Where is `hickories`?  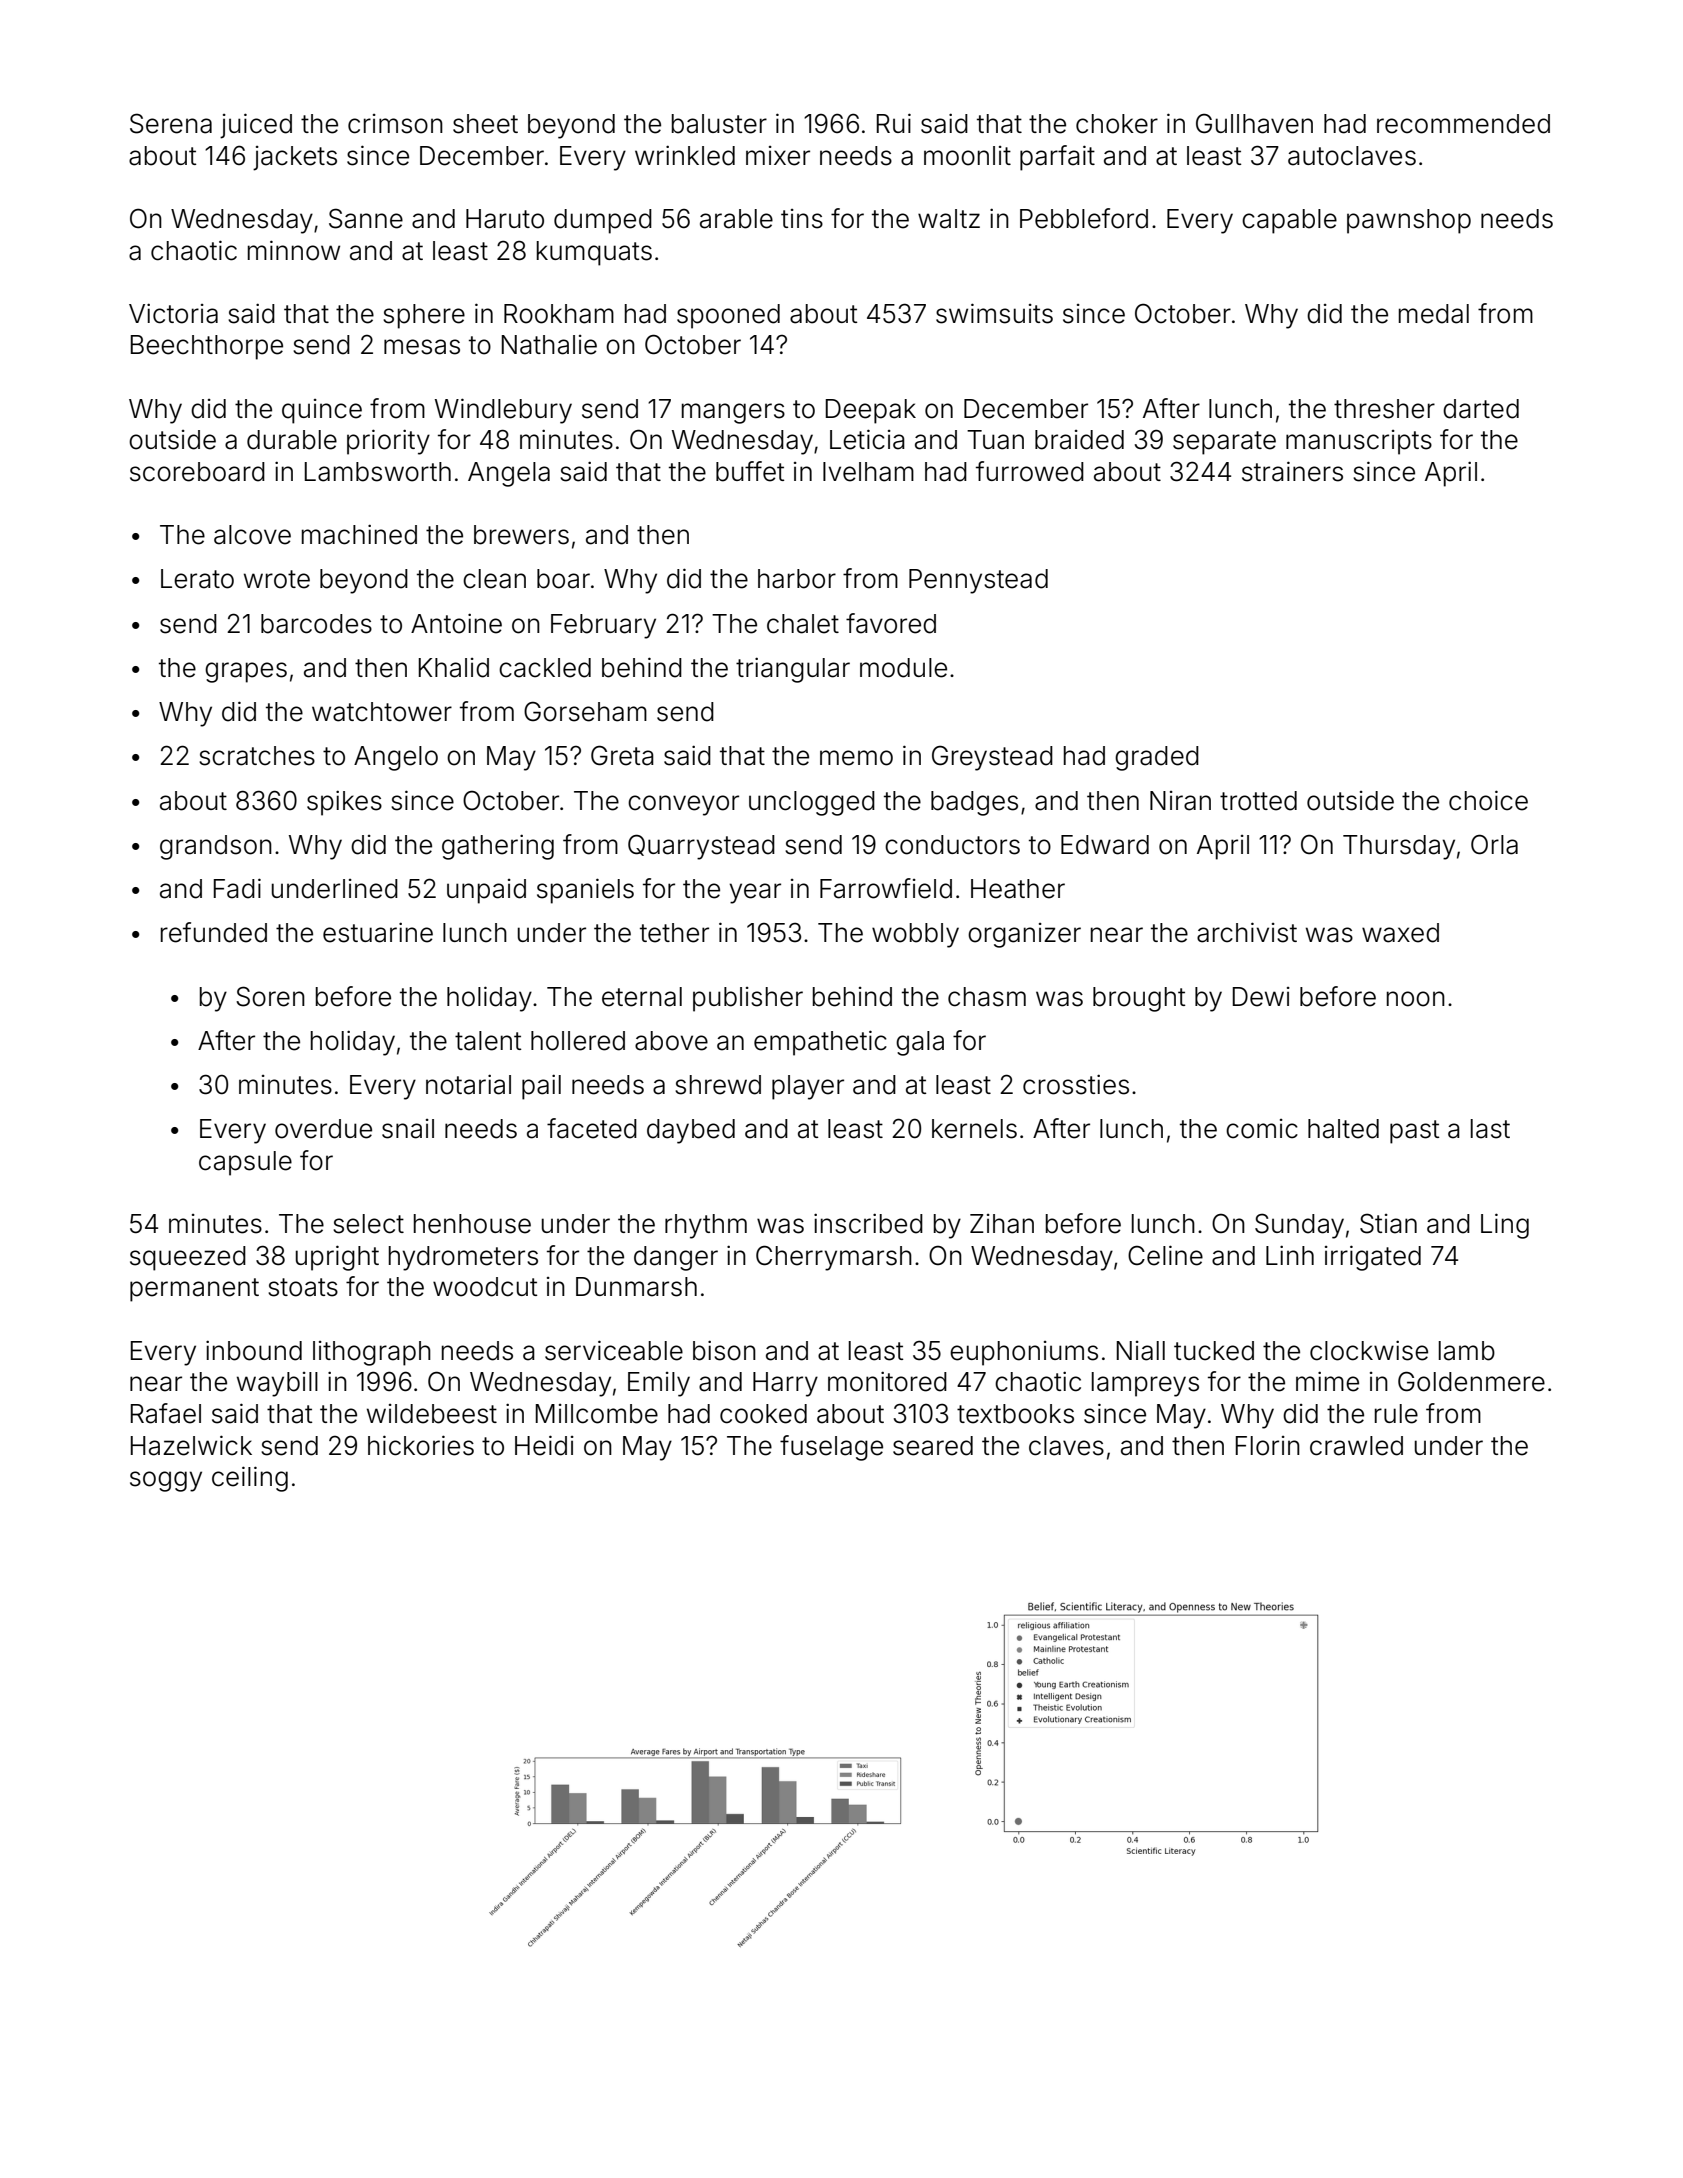 hickories is located at coordinates (421, 1445).
